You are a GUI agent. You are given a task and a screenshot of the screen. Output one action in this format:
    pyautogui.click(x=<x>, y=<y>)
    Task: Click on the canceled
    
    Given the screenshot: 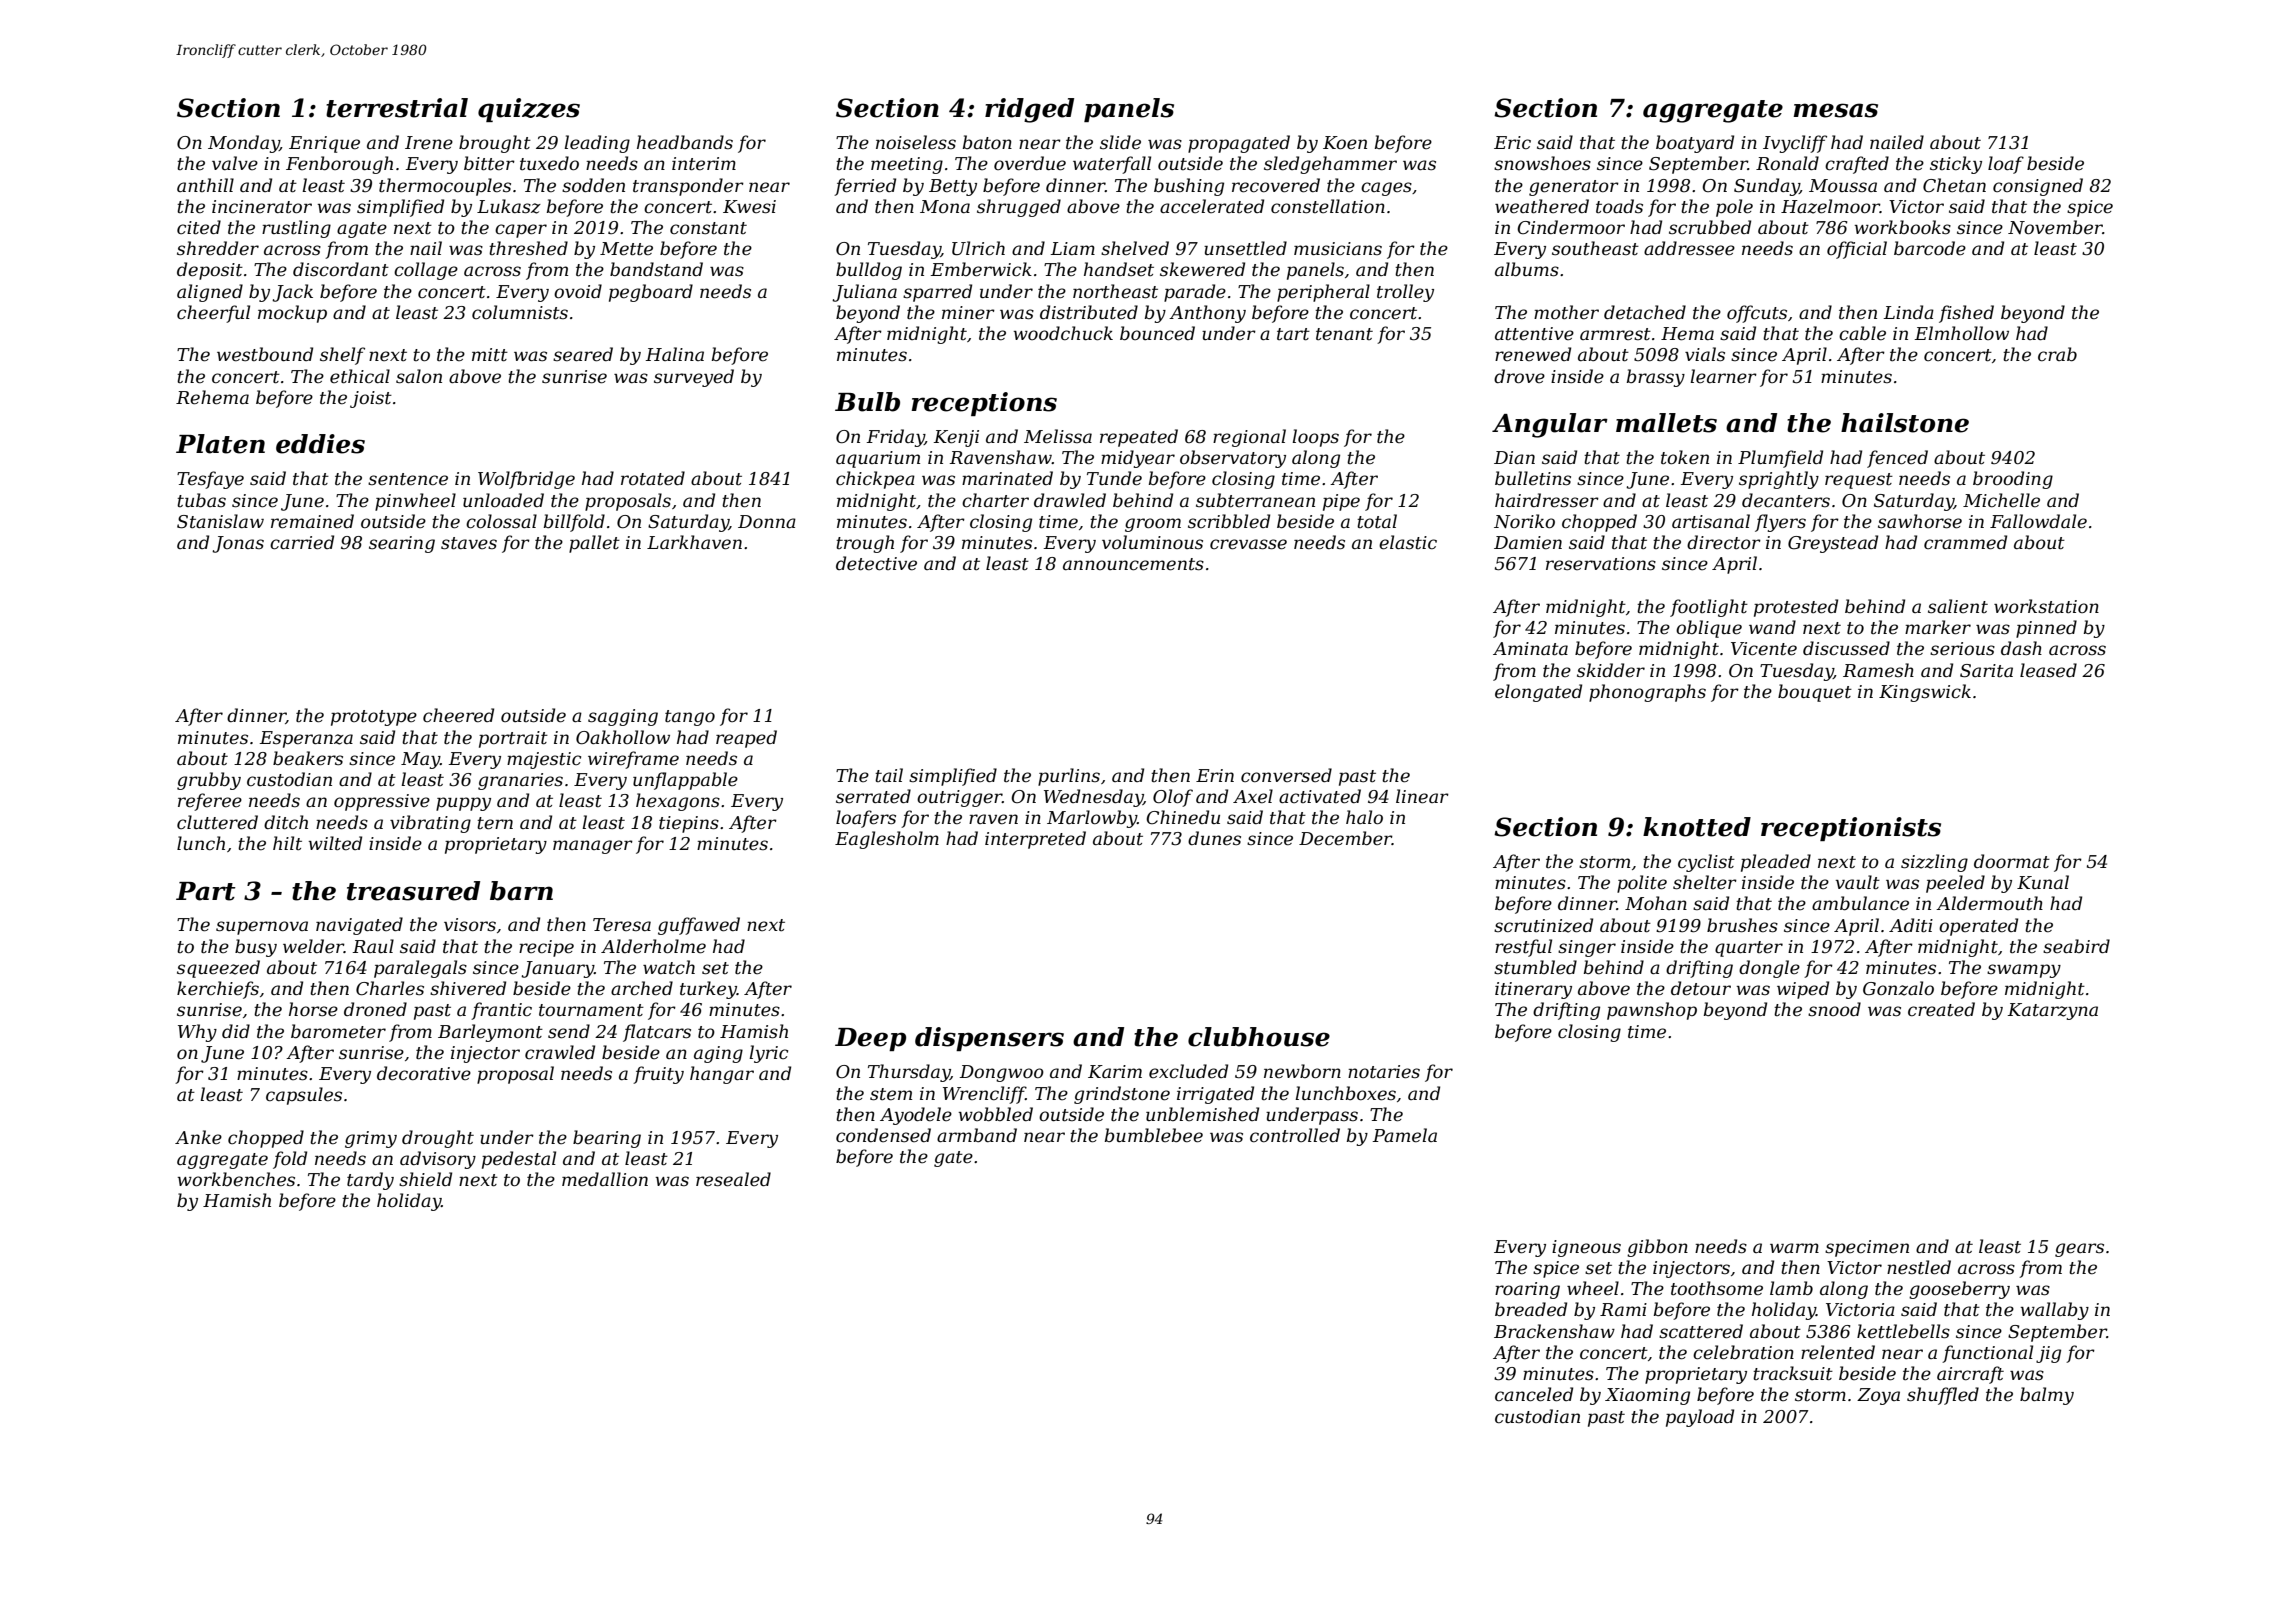 What is the action you would take?
    pyautogui.click(x=1534, y=1394)
